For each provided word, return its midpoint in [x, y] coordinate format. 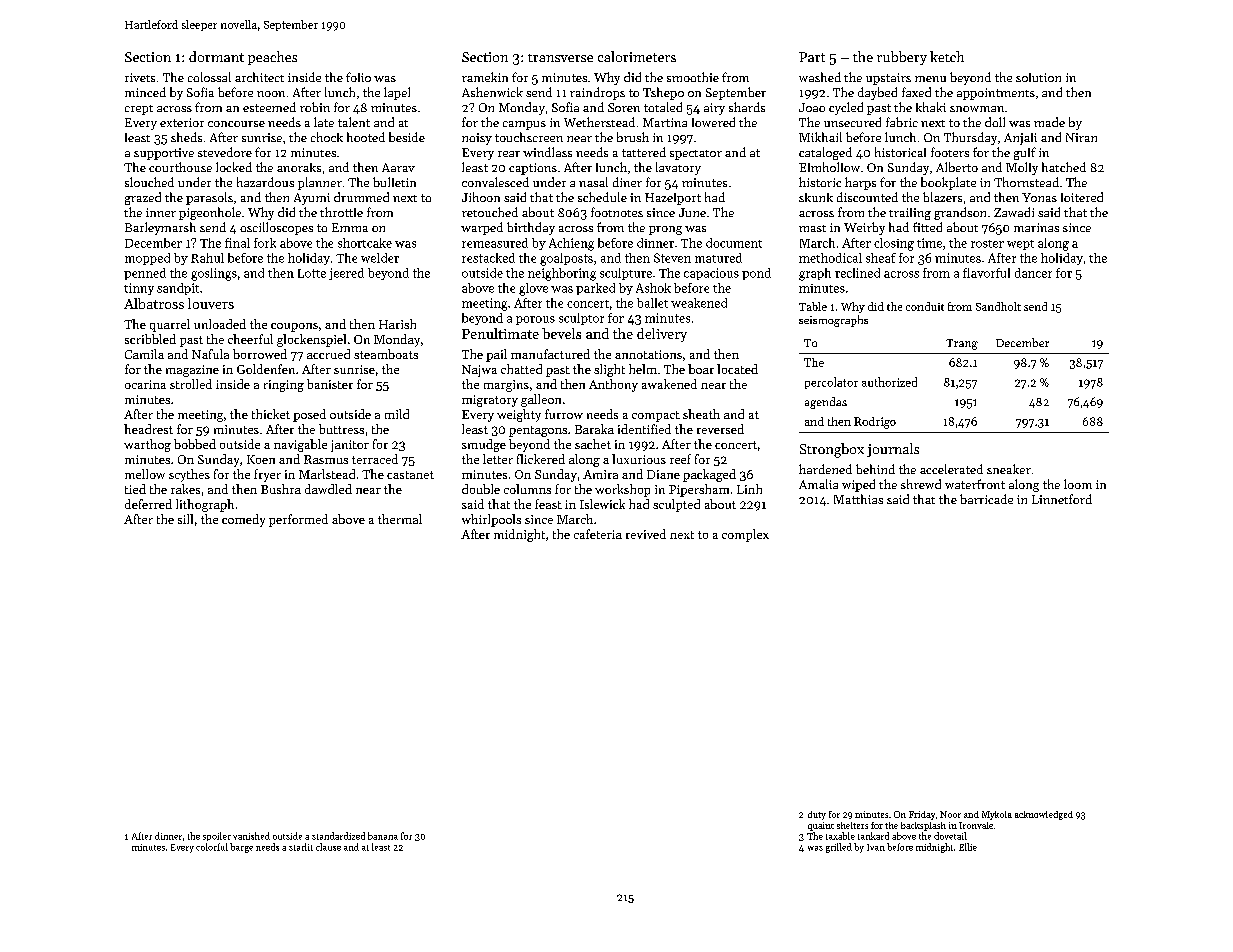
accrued [328, 354]
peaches [272, 58]
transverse [560, 58]
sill [185, 519]
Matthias [858, 499]
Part [812, 57]
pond [756, 274]
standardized [338, 836]
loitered [1082, 197]
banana [383, 836]
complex [745, 535]
